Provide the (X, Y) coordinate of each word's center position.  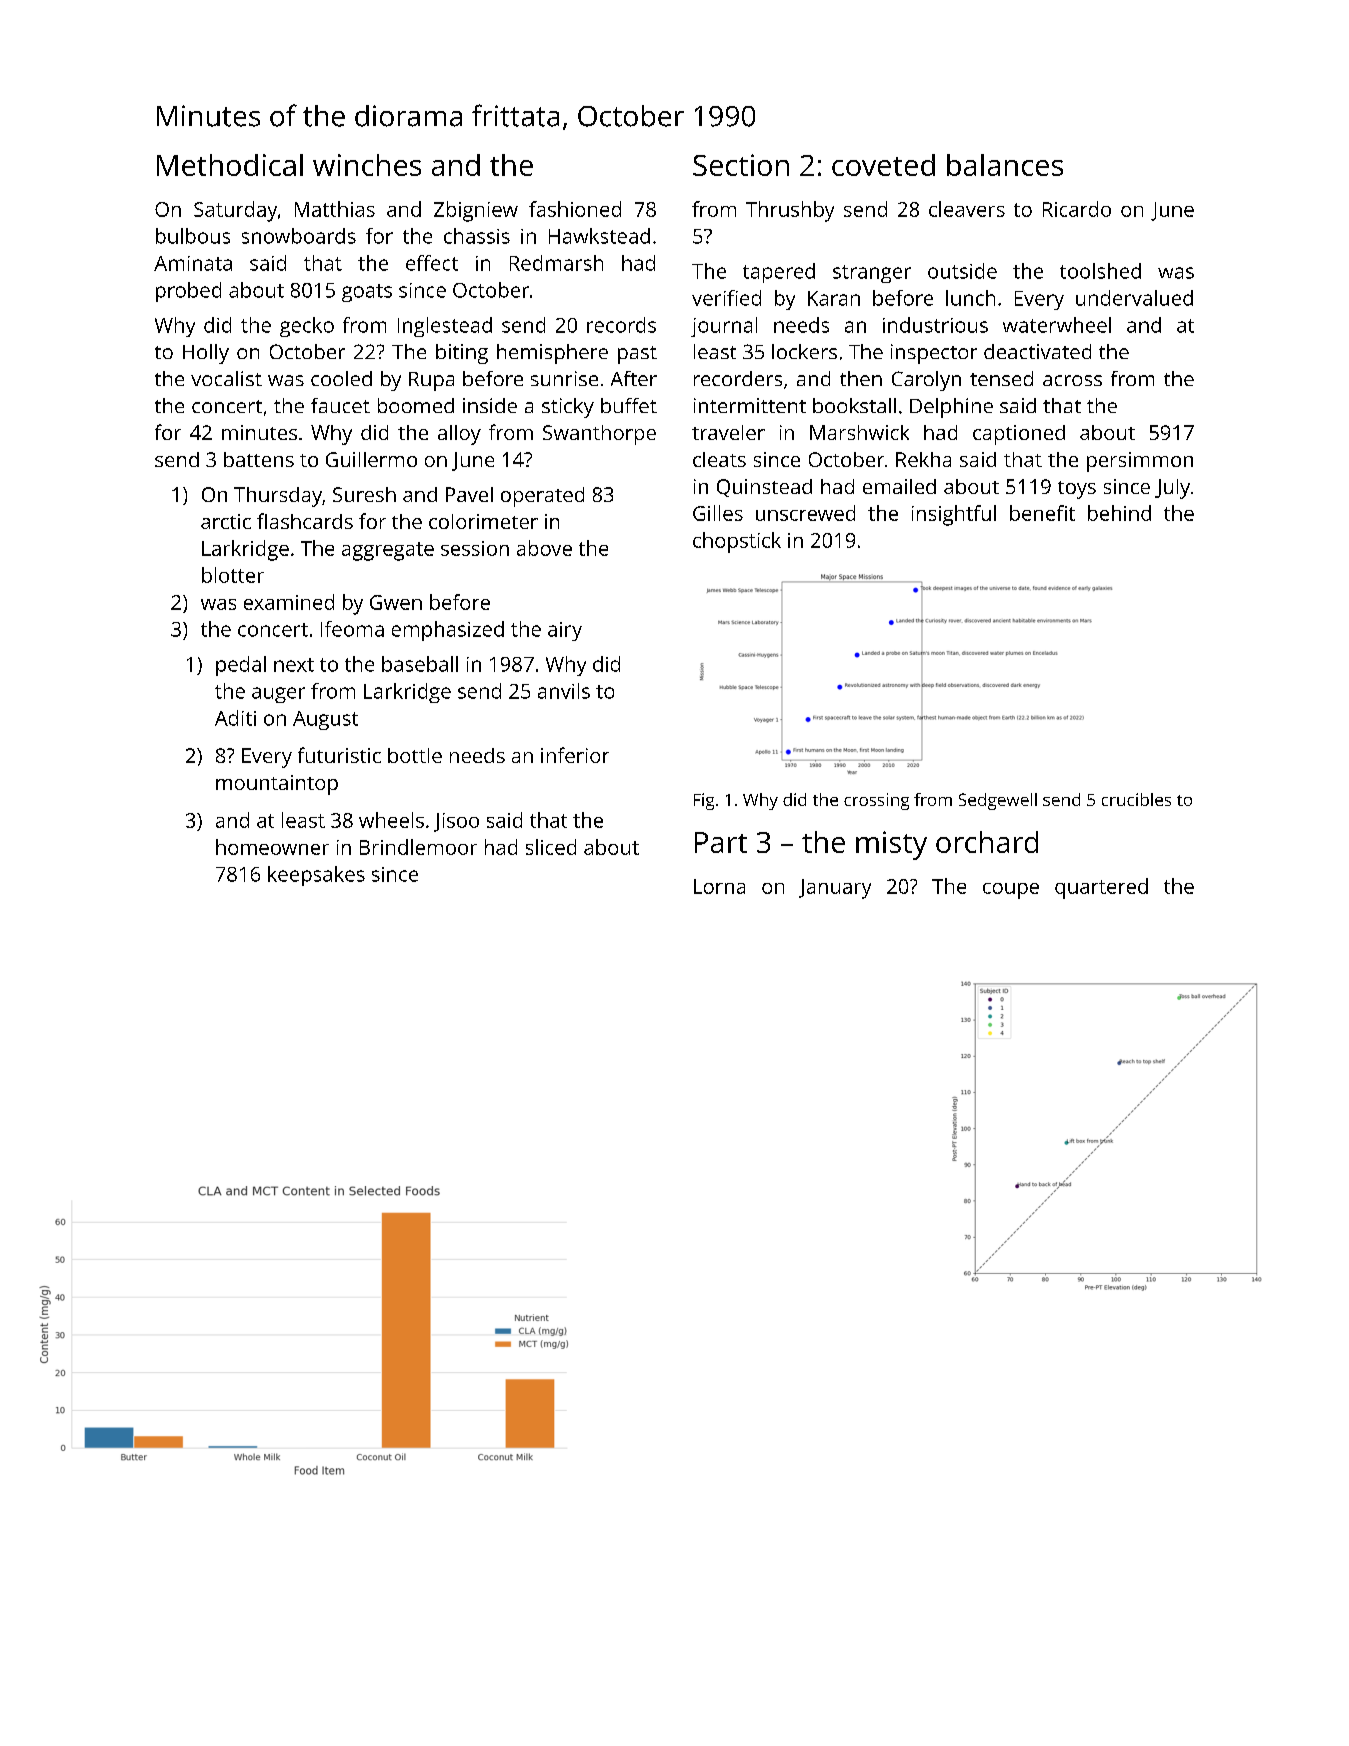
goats (367, 293)
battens (259, 459)
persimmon (1140, 462)
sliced (551, 847)
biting (462, 354)
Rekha (923, 459)
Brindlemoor (418, 847)
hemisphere (552, 354)
